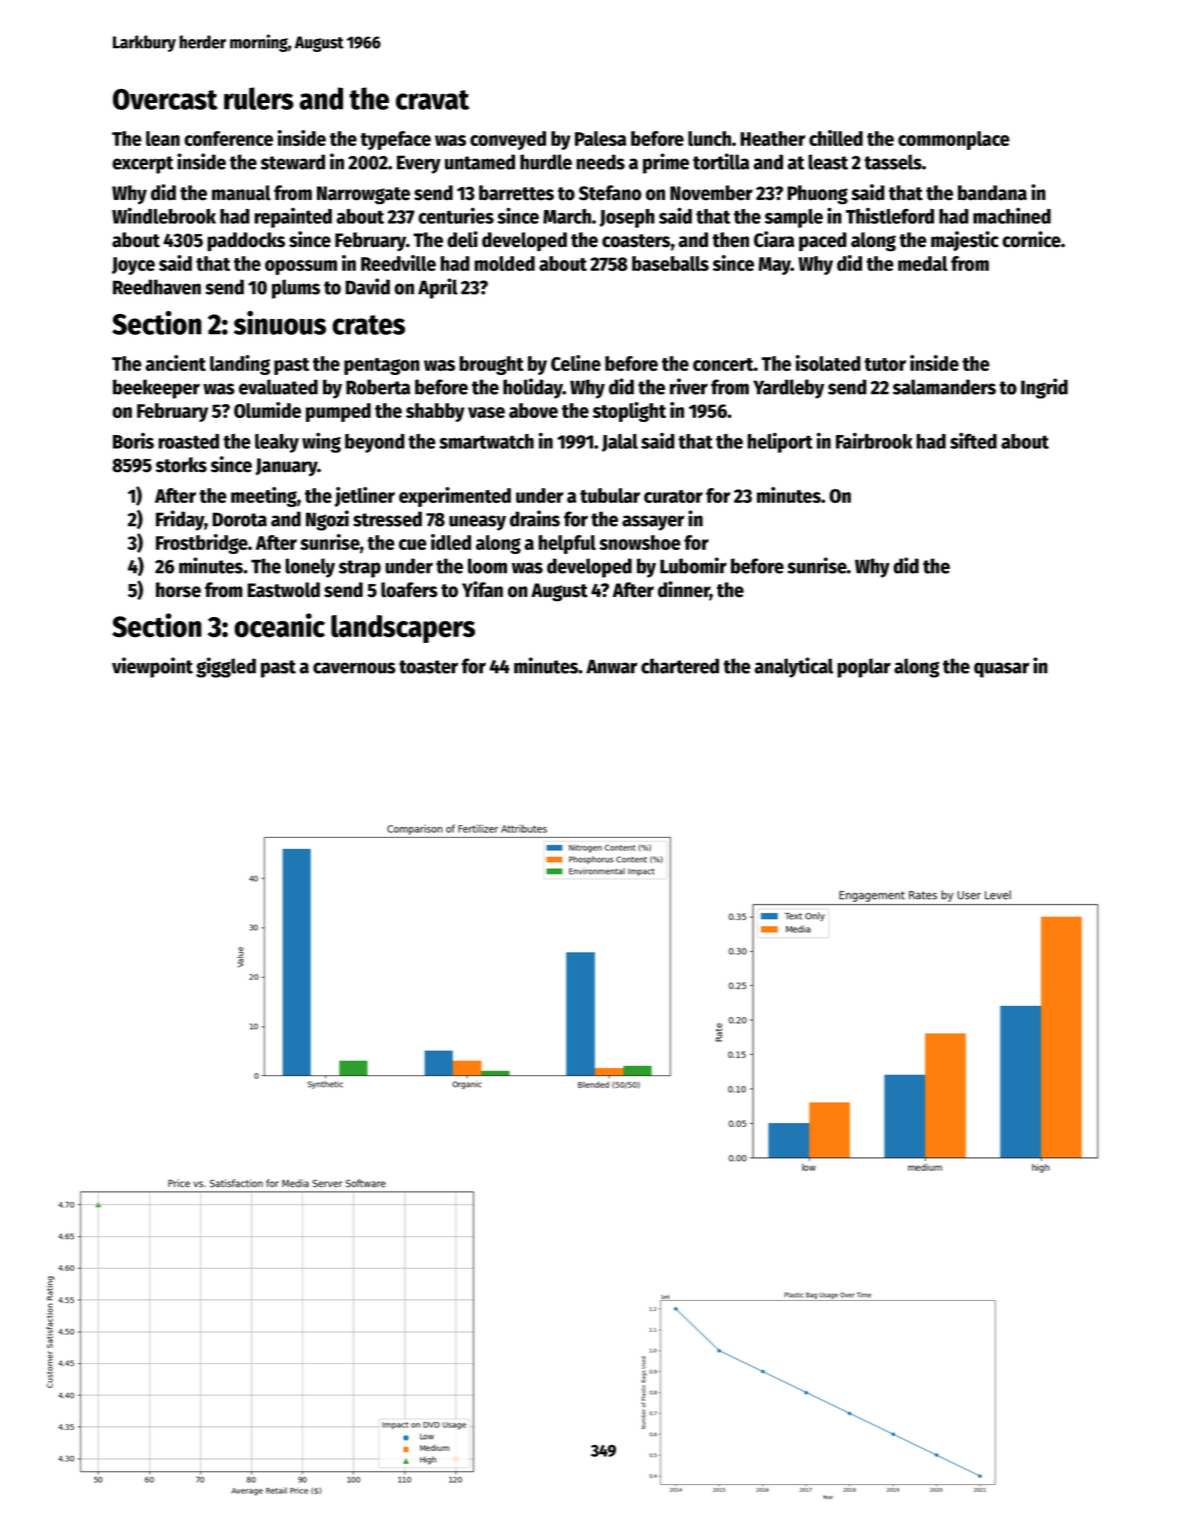  I want to click on Yifan, so click(482, 589).
